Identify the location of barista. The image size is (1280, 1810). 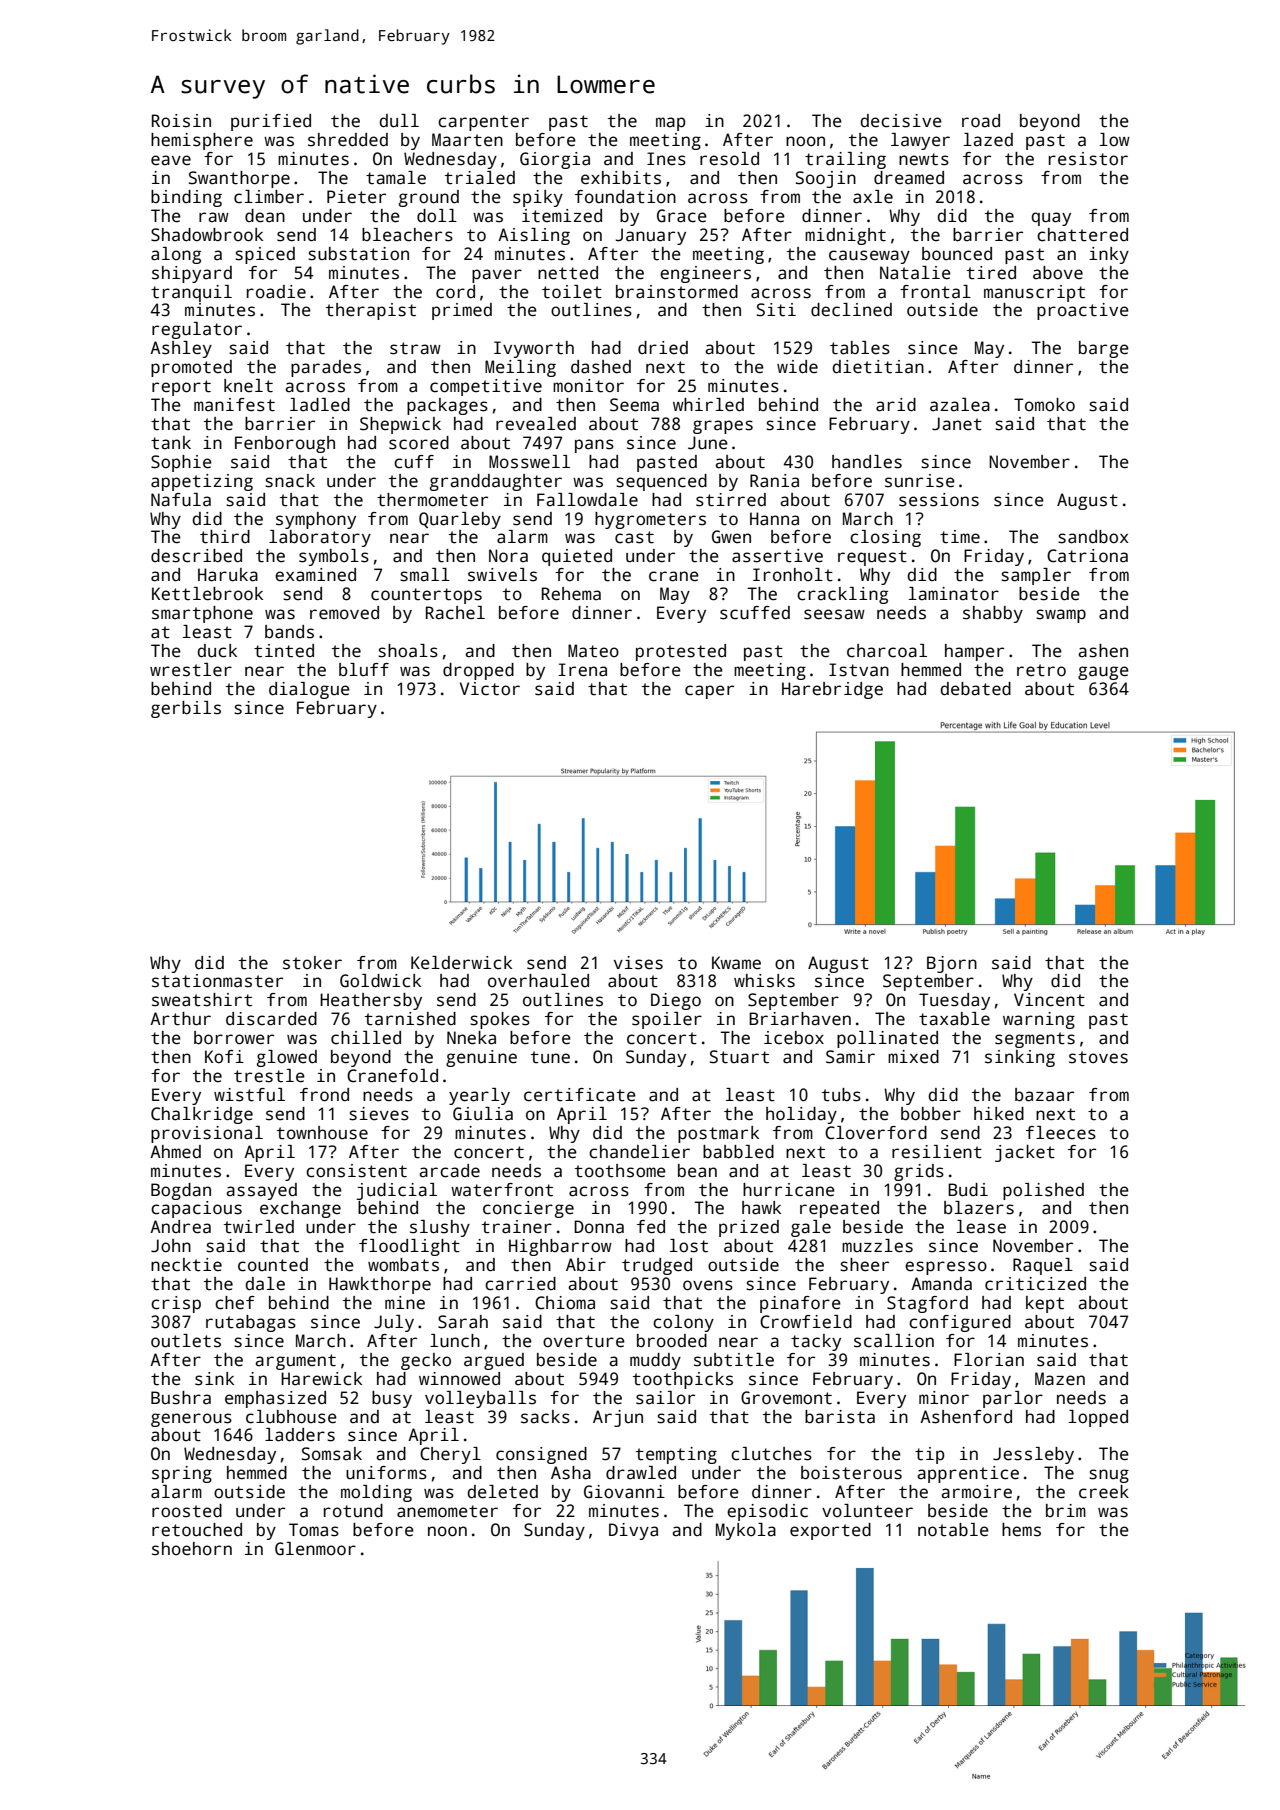
(840, 1417).
